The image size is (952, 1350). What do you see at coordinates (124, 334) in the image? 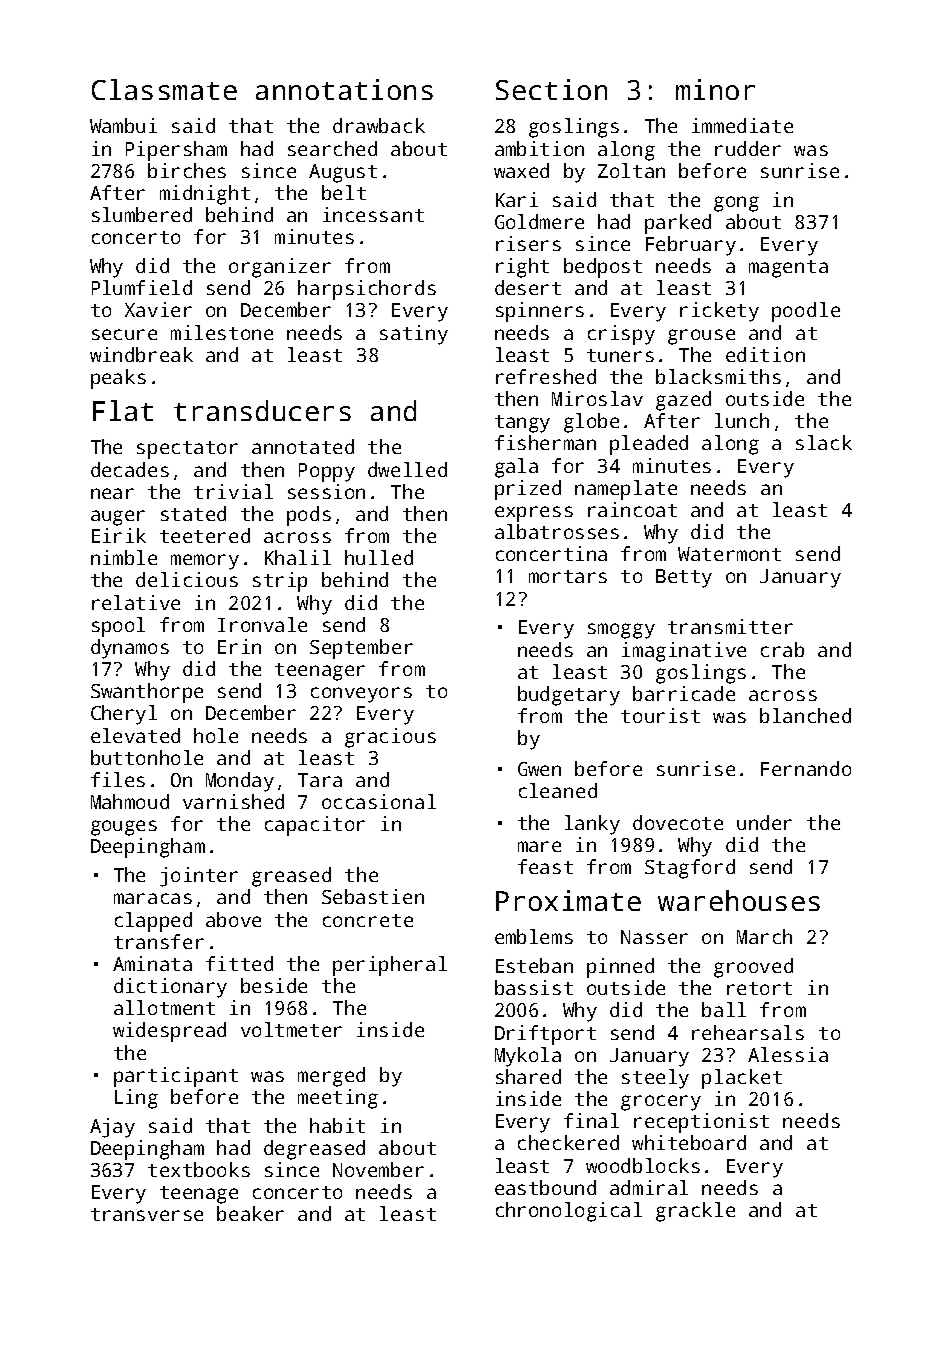
I see `secure` at bounding box center [124, 334].
